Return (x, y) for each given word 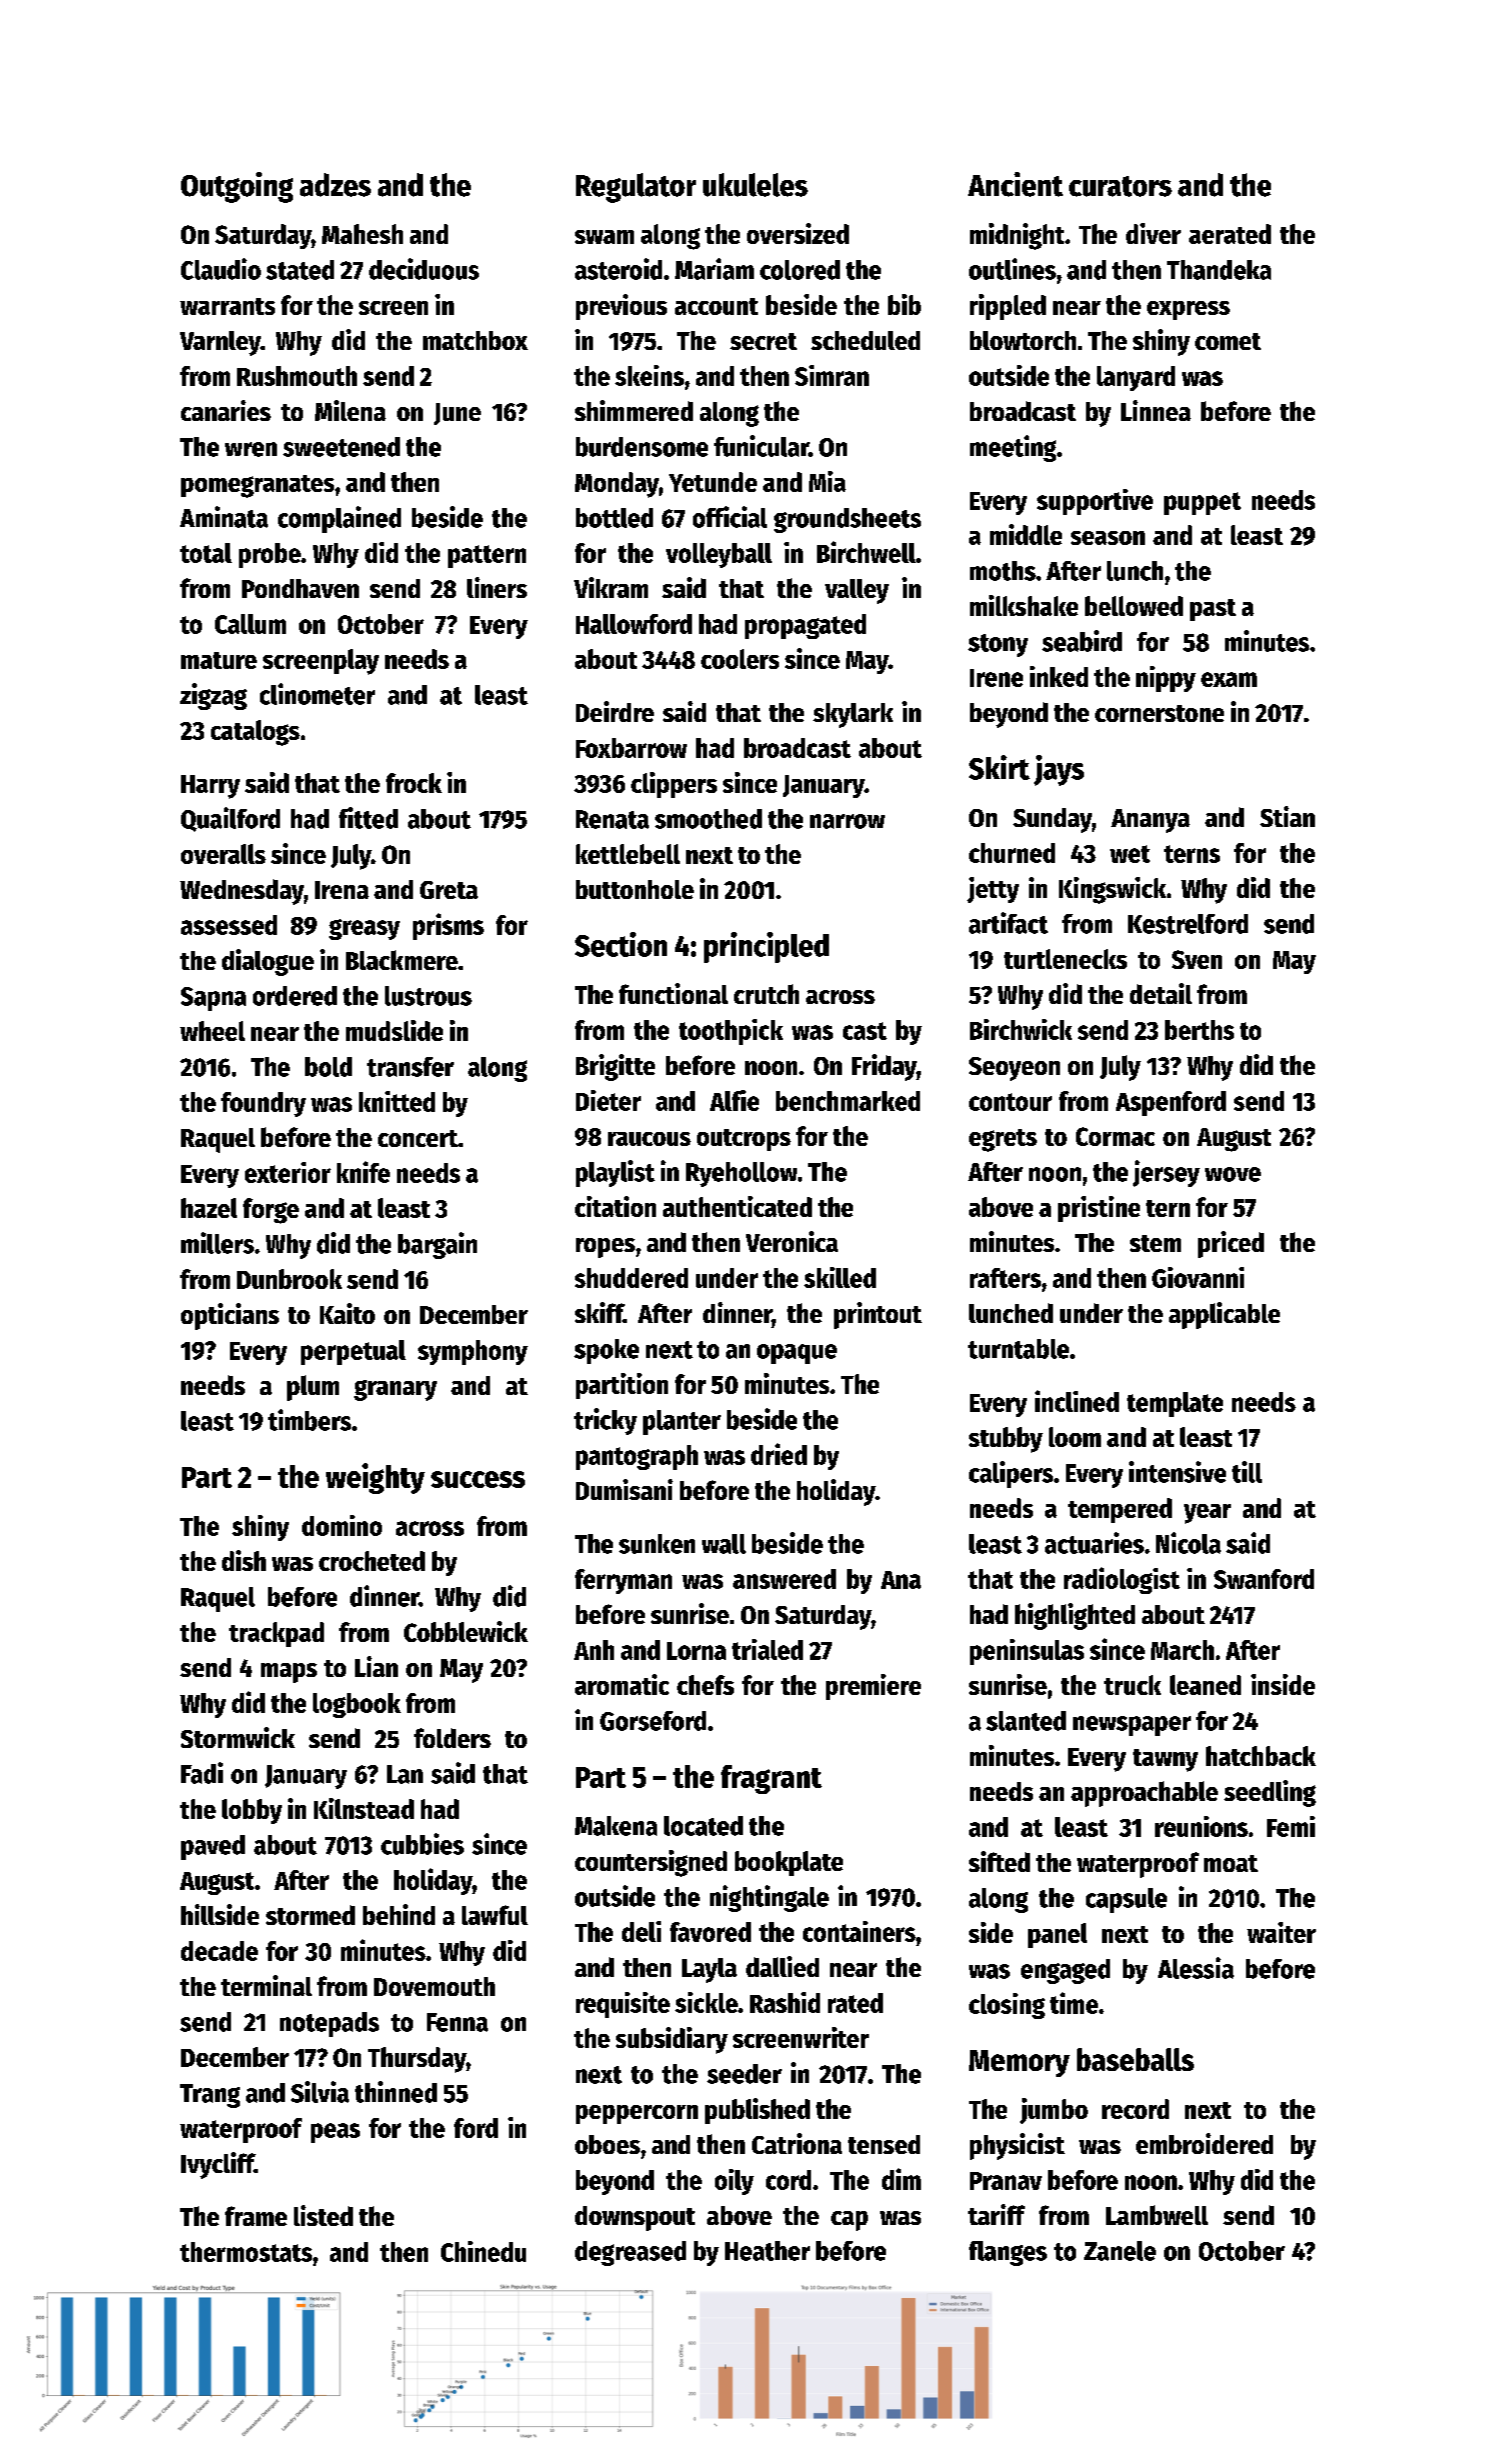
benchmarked (848, 1101)
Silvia (320, 2092)
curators (1120, 186)
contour (1010, 1102)
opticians (230, 1316)
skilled (840, 1277)
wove (1233, 1174)
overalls (223, 854)
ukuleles (755, 185)
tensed (884, 2144)
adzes (335, 185)
